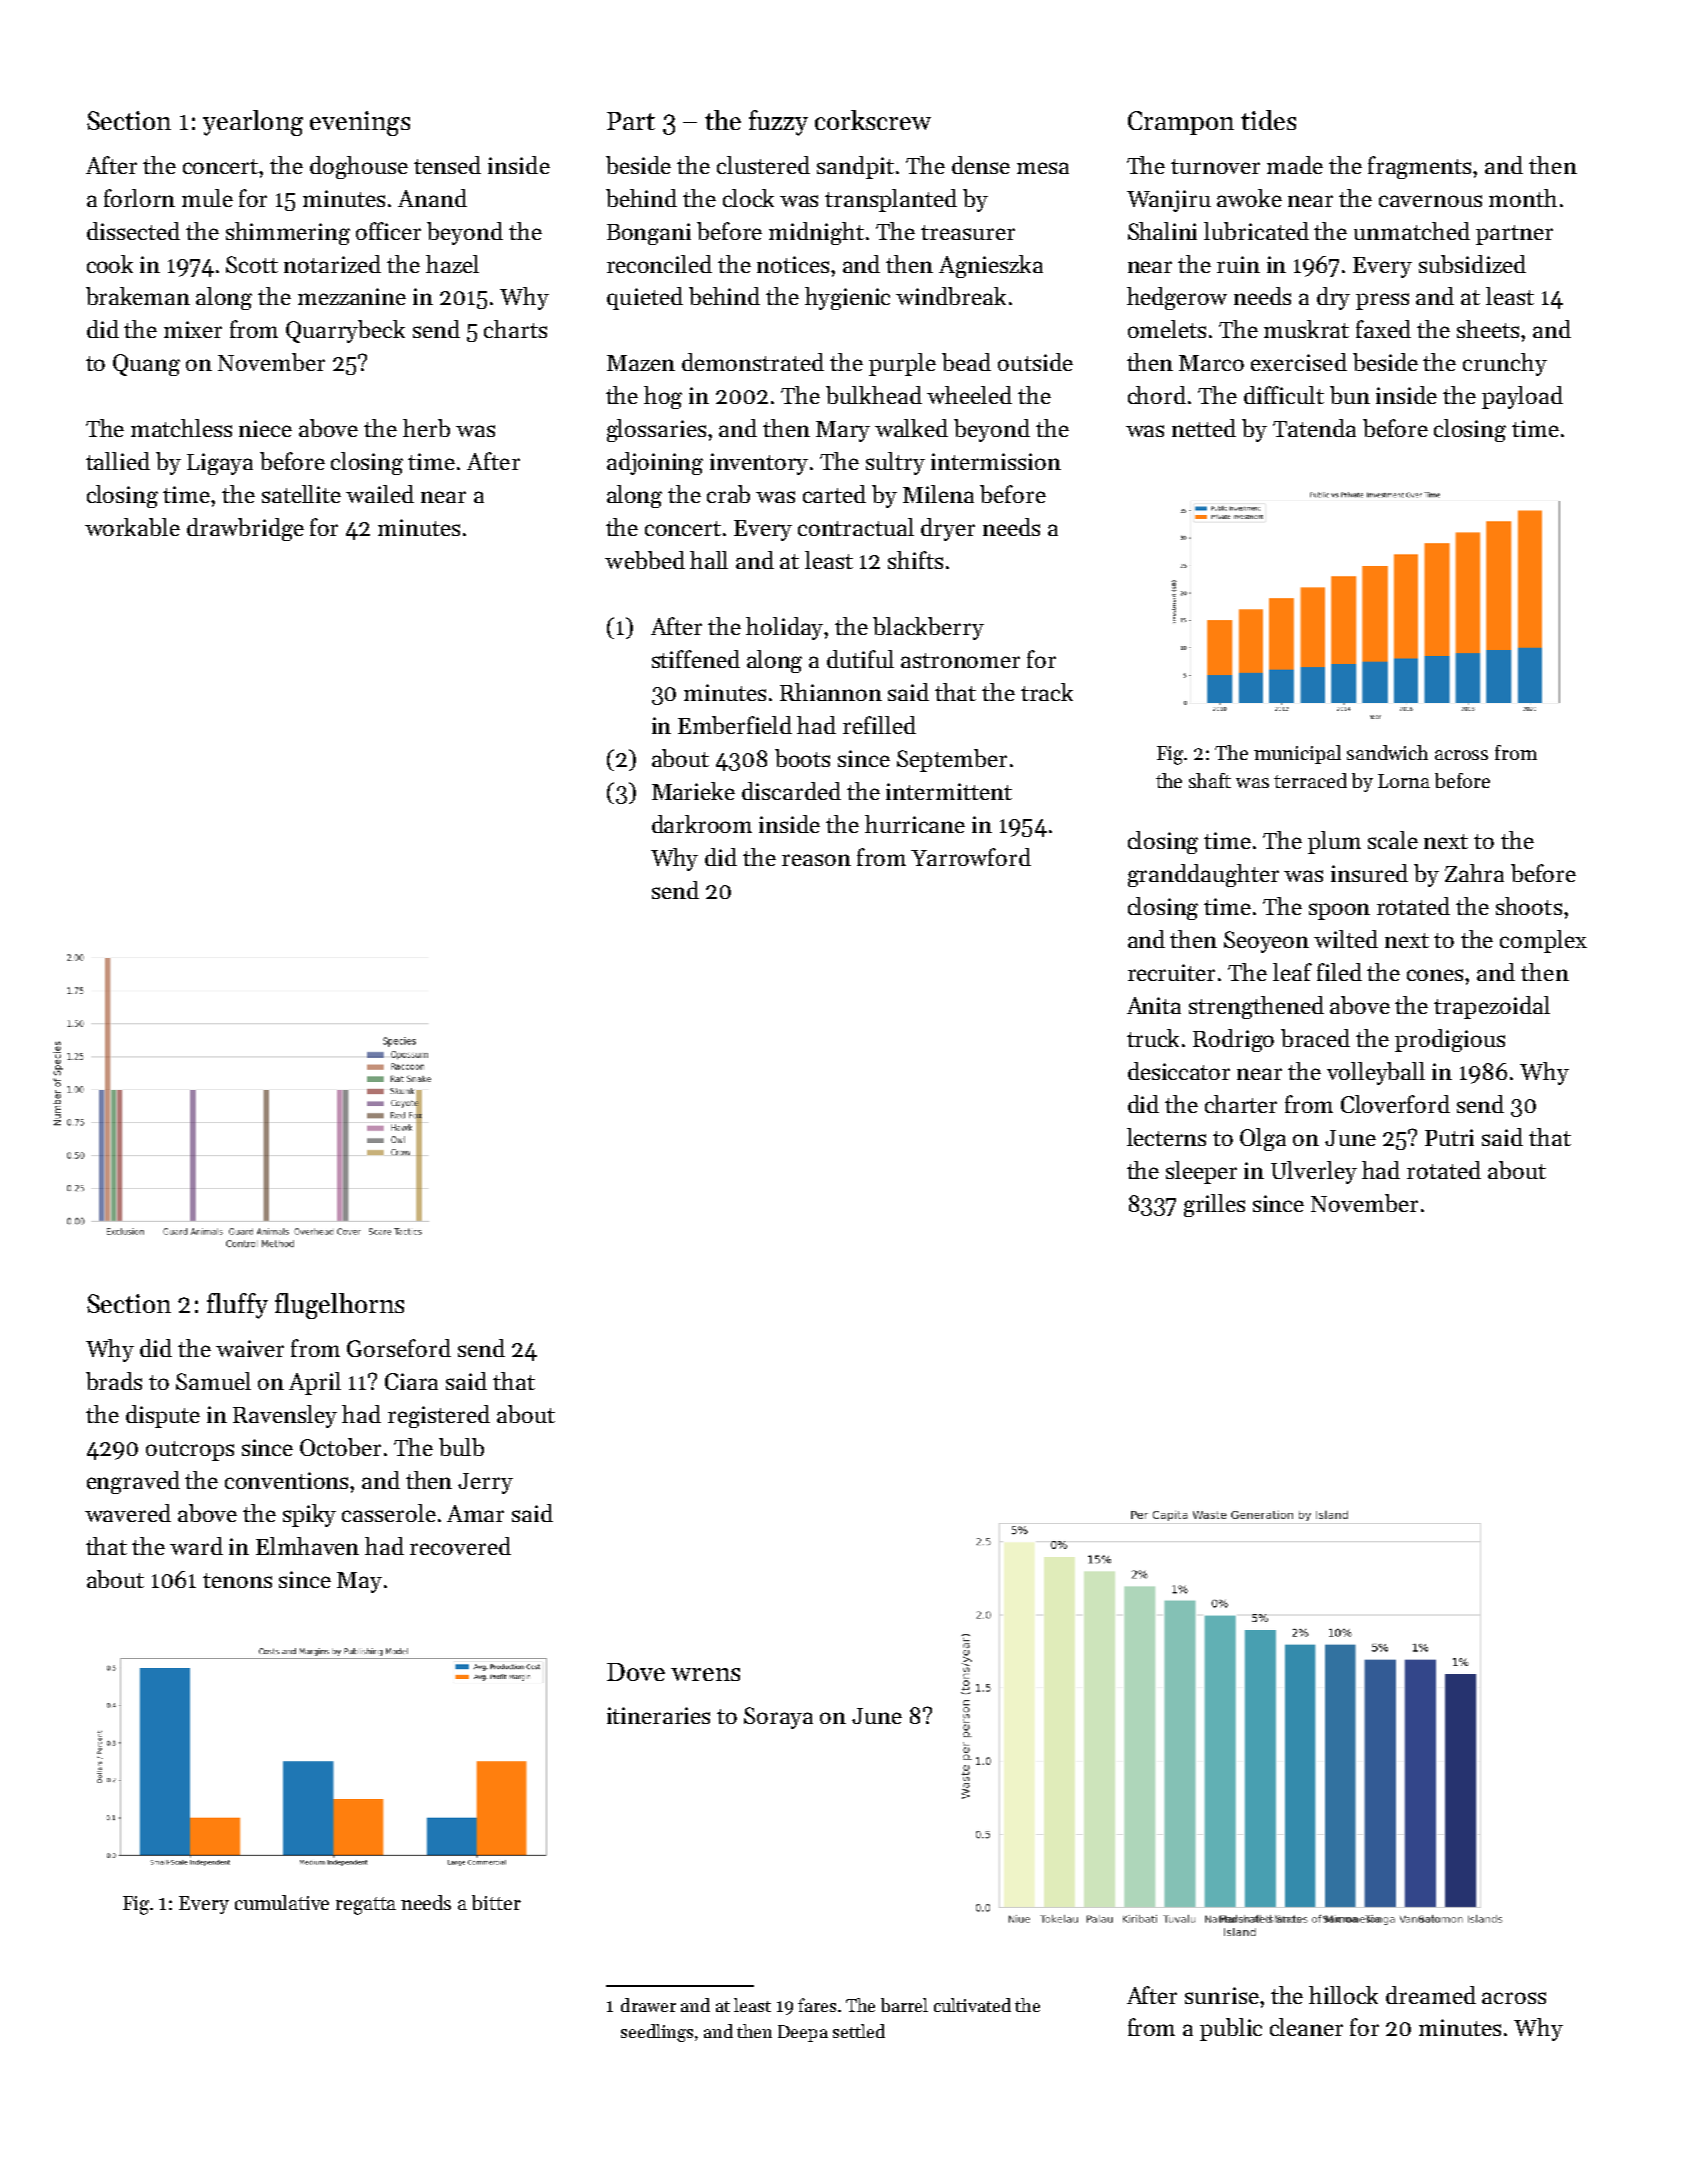 The height and width of the page is (2178, 1683). I want to click on fluffy, so click(237, 1306).
